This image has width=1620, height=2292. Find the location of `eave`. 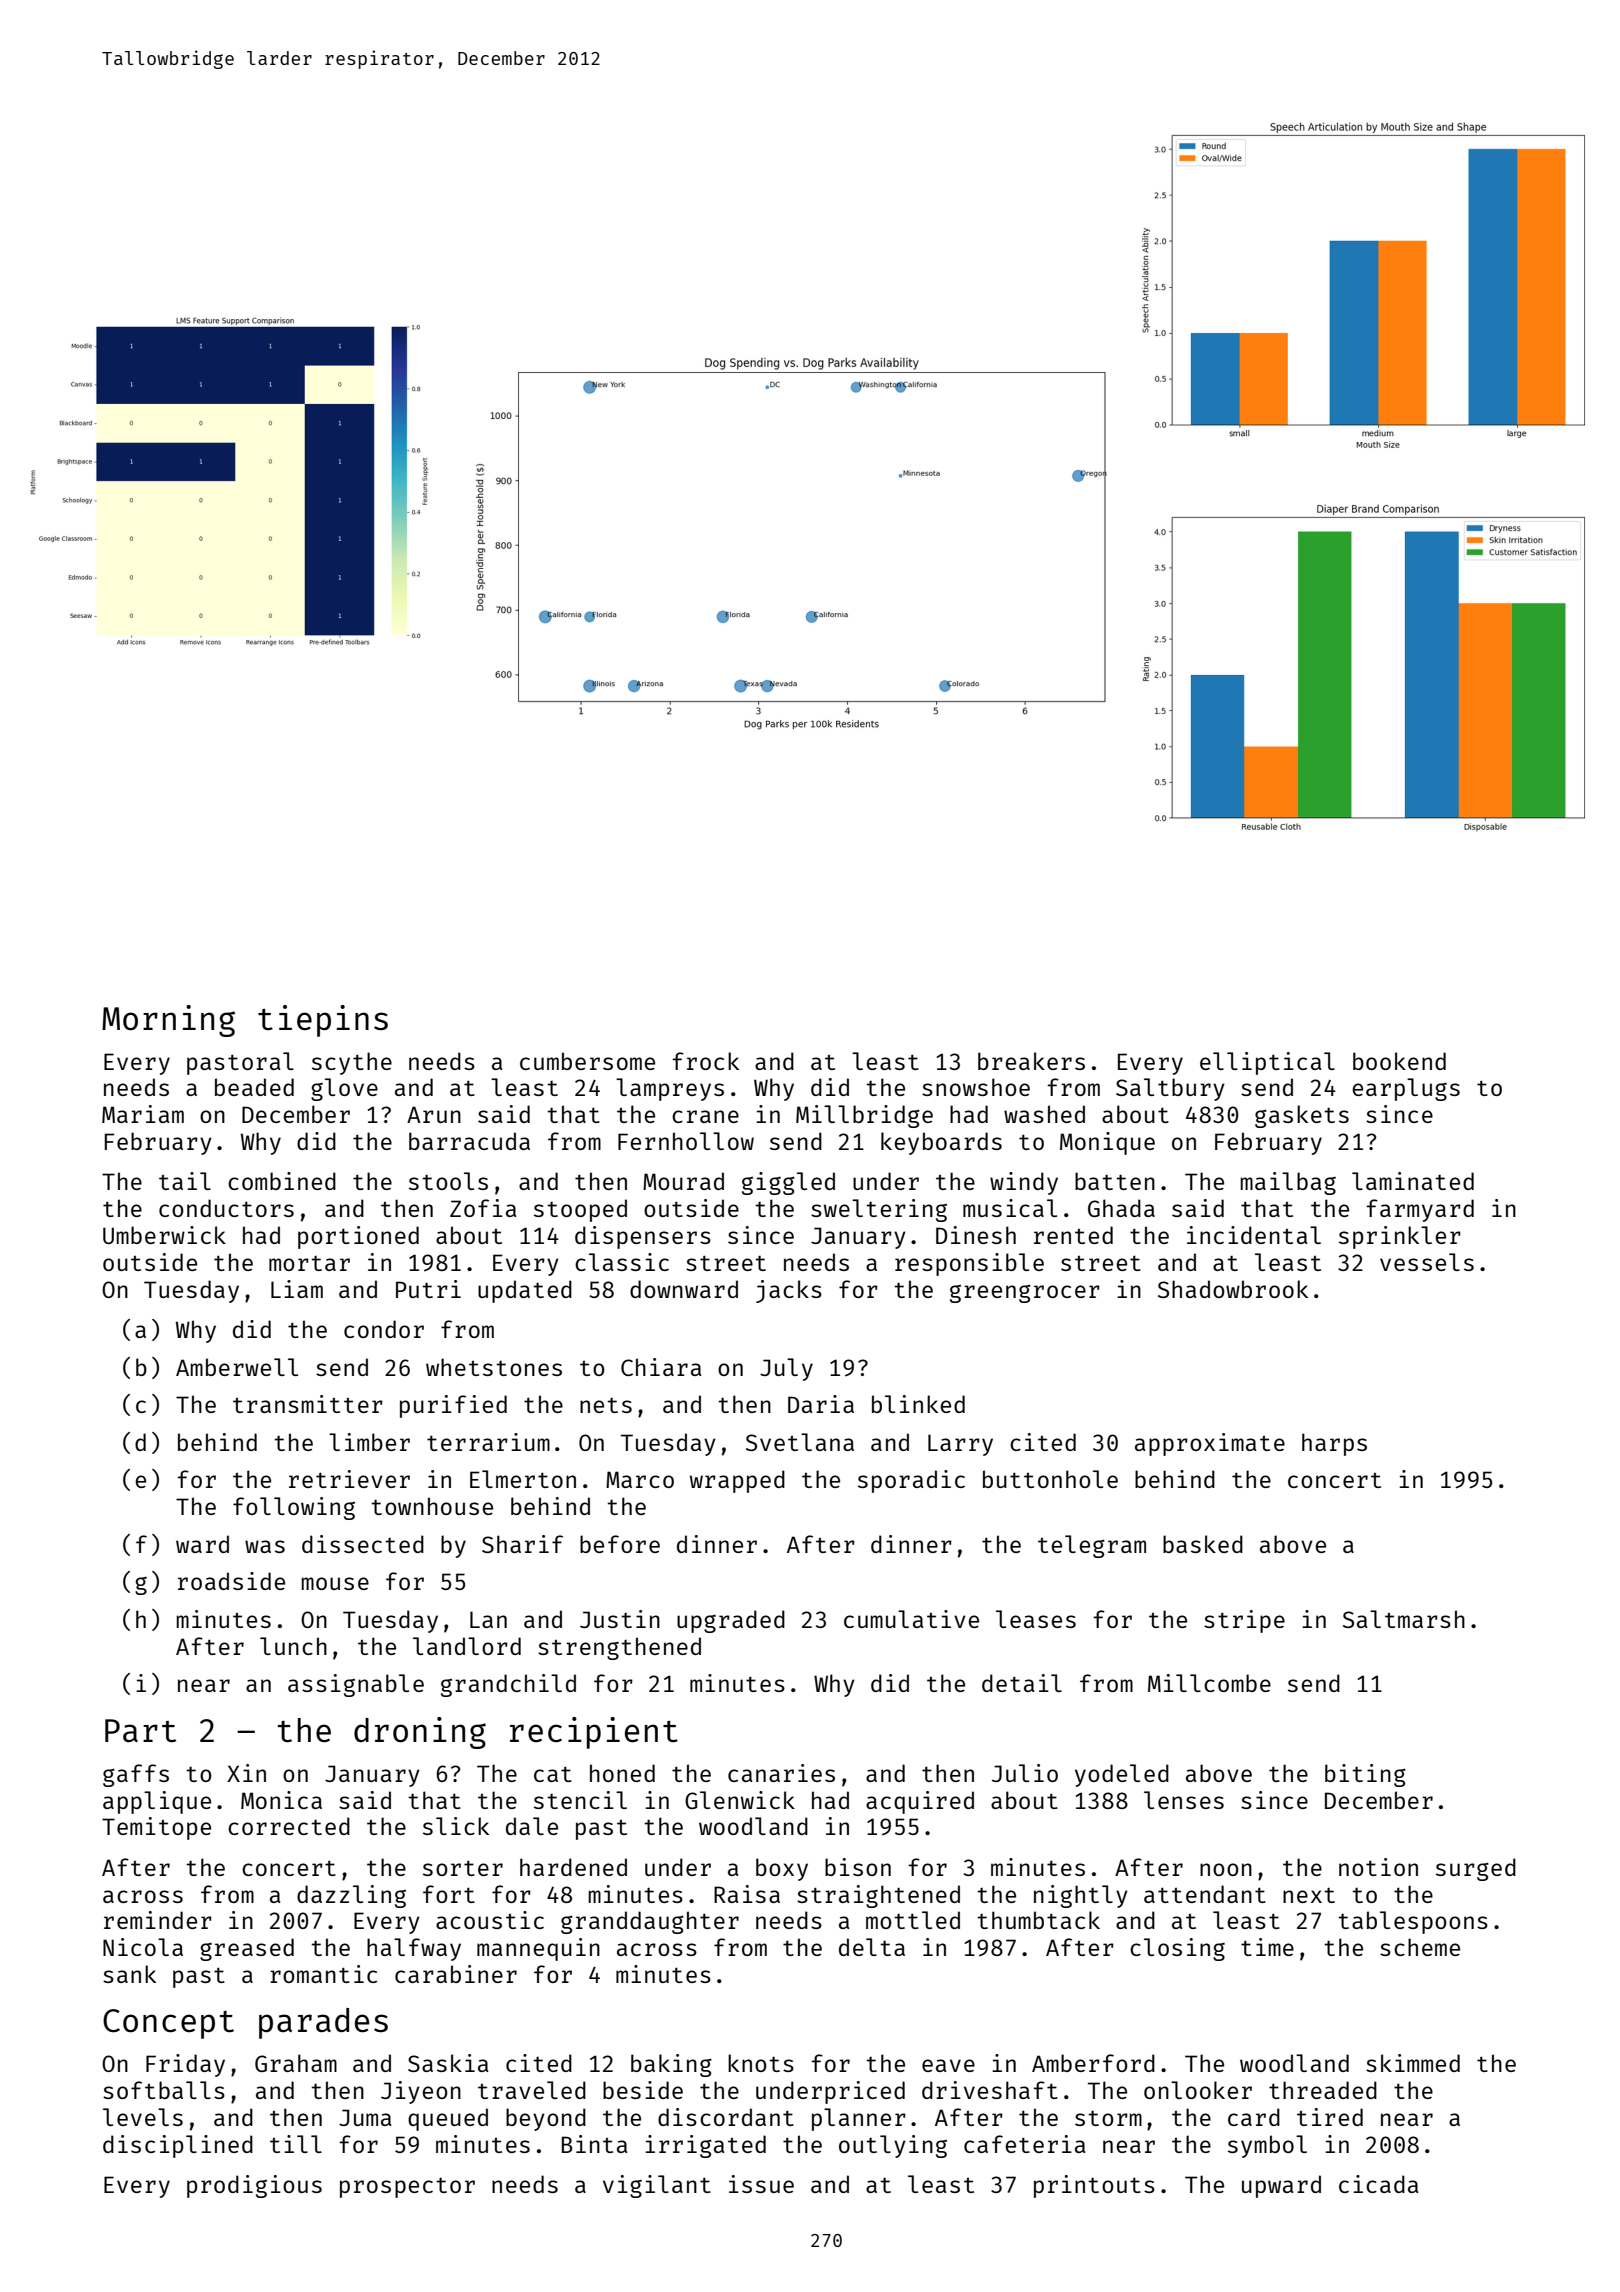

eave is located at coordinates (948, 2065).
